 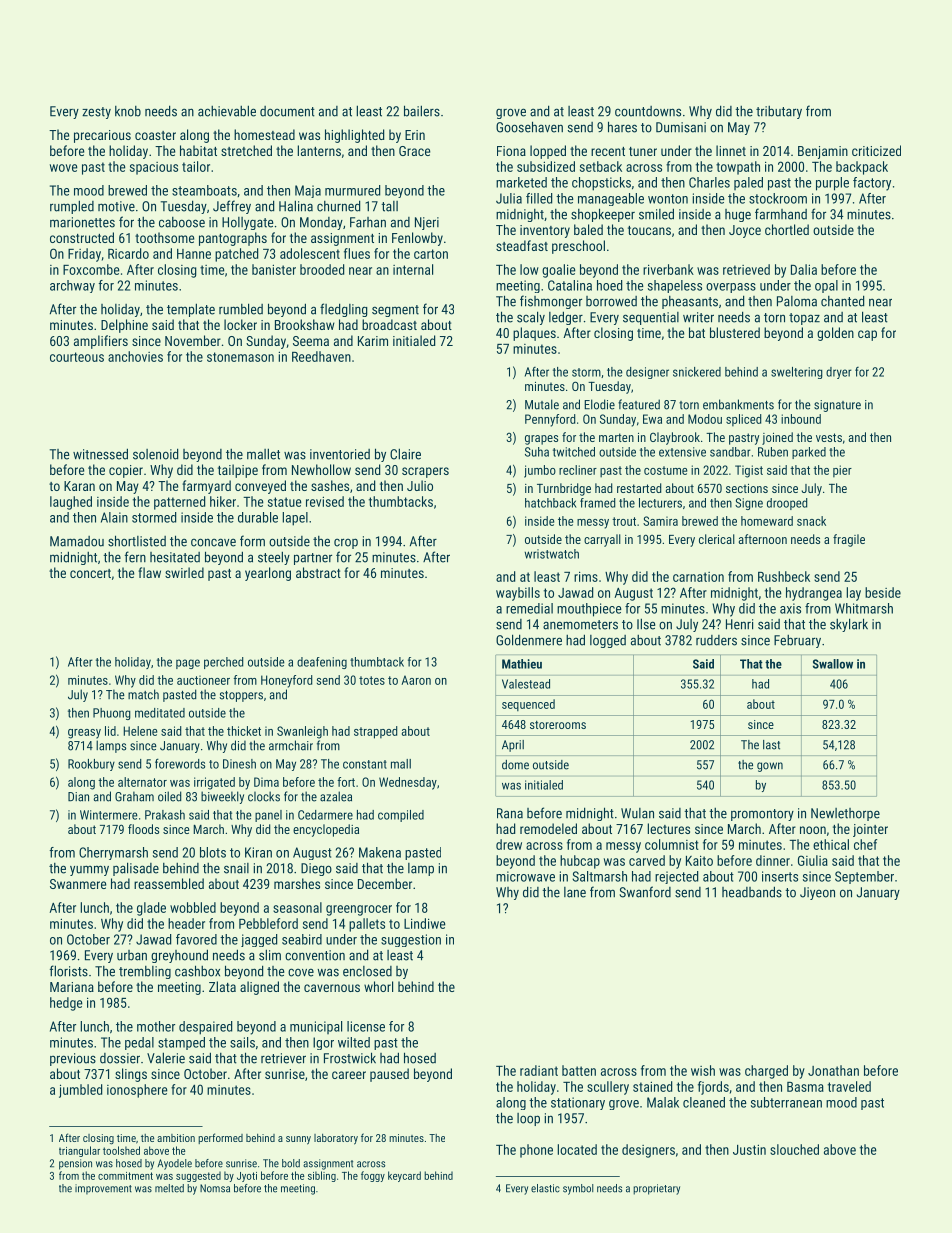 I want to click on precarious, so click(x=102, y=136).
